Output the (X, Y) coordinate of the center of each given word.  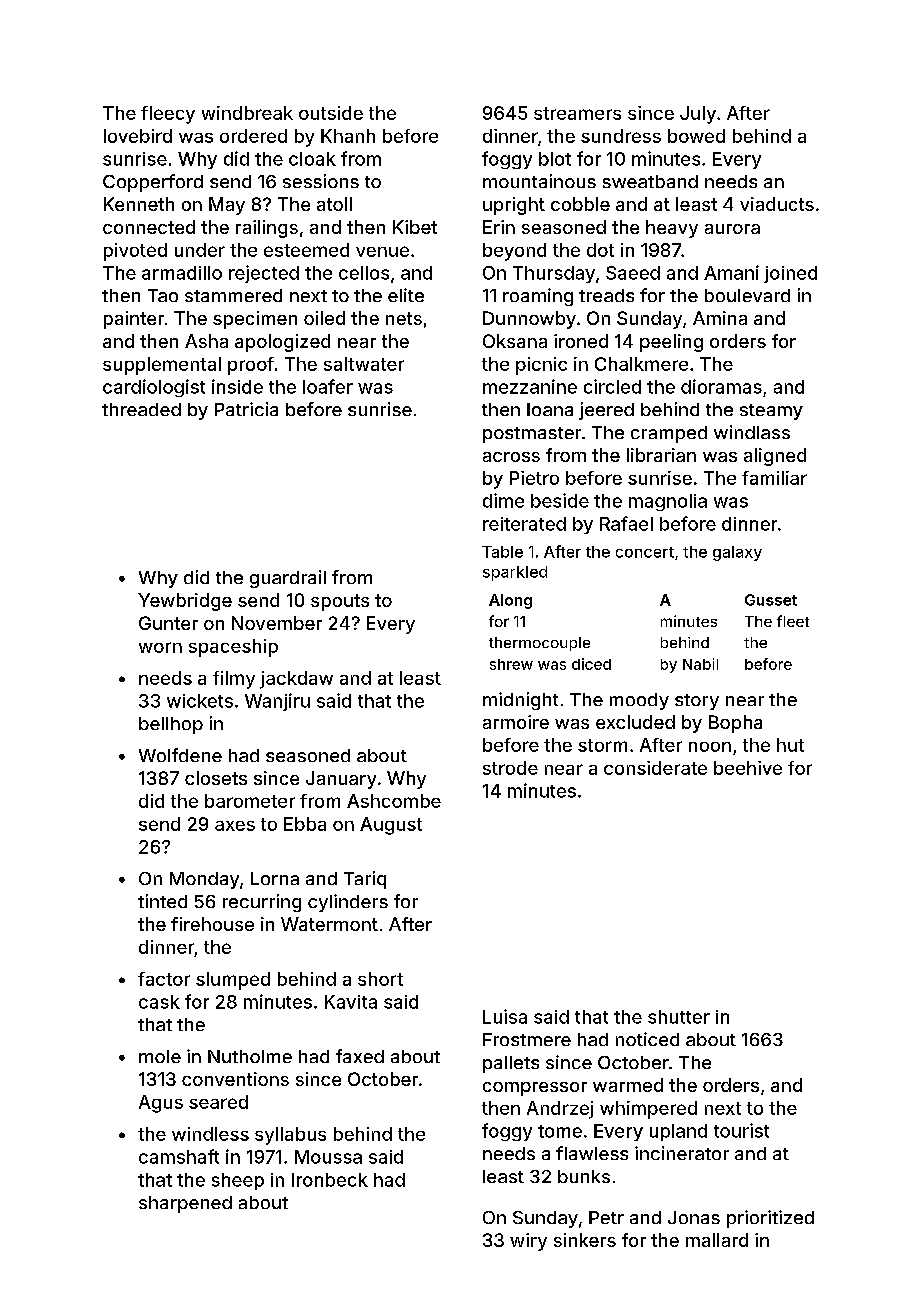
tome (560, 1131)
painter (134, 320)
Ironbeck (330, 1180)
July (698, 115)
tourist (741, 1130)
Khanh (348, 136)
